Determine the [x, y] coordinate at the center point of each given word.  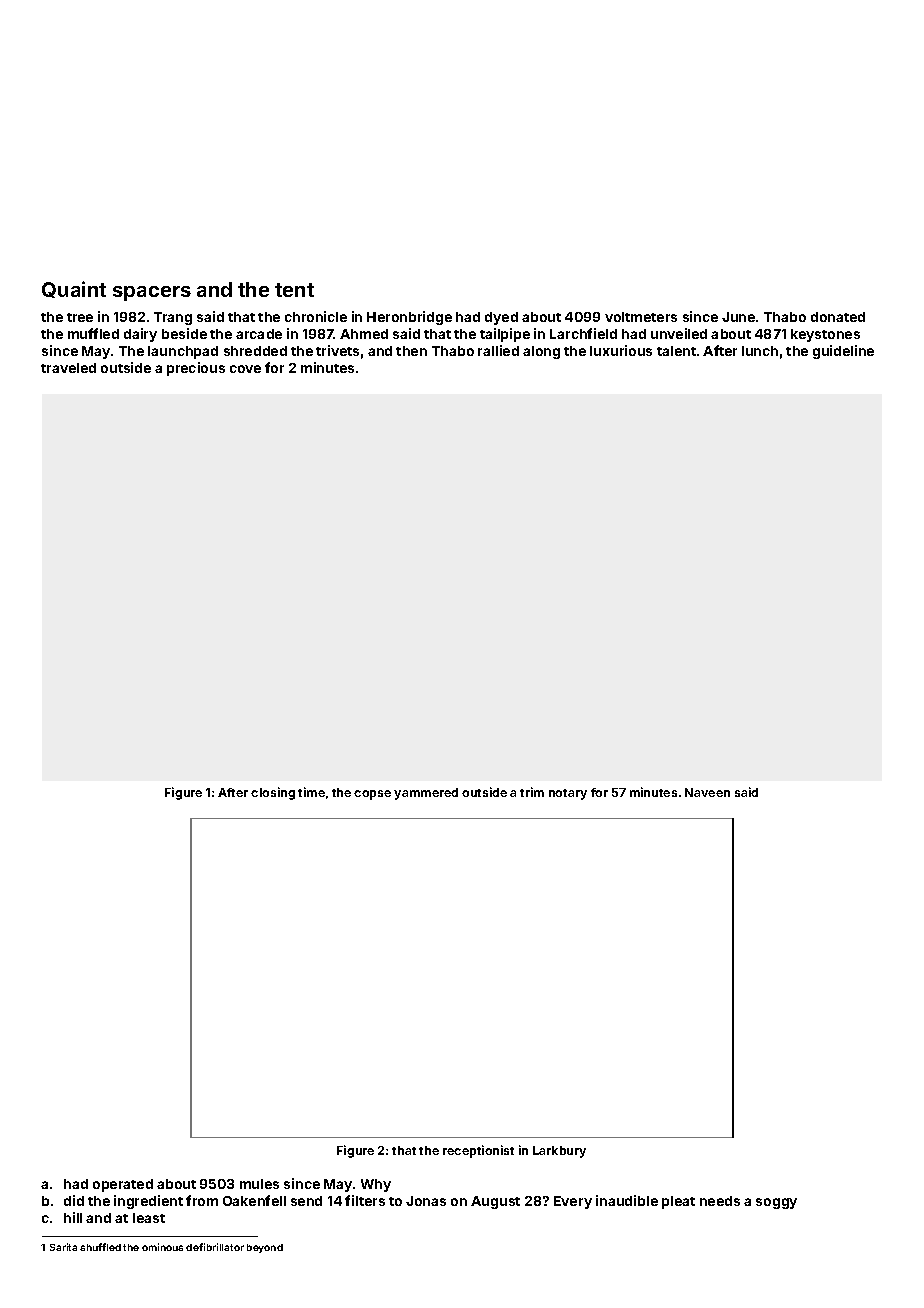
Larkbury [559, 1152]
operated [123, 1185]
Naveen [707, 792]
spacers [152, 293]
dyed [501, 318]
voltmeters [641, 317]
